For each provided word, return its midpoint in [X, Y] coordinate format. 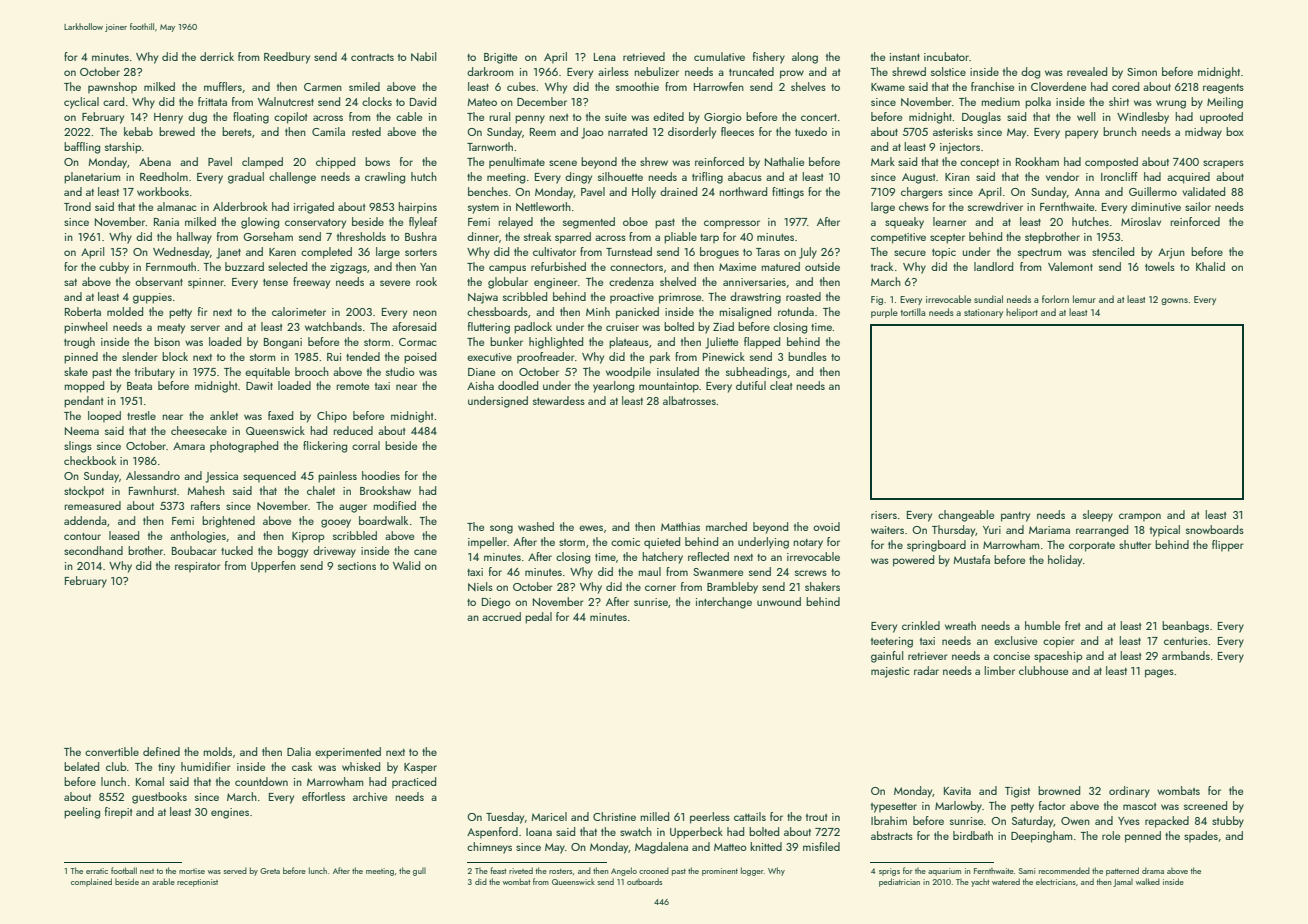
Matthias [680, 526]
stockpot [84, 492]
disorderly [692, 133]
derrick [217, 56]
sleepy [1098, 516]
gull [419, 872]
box [1235, 131]
